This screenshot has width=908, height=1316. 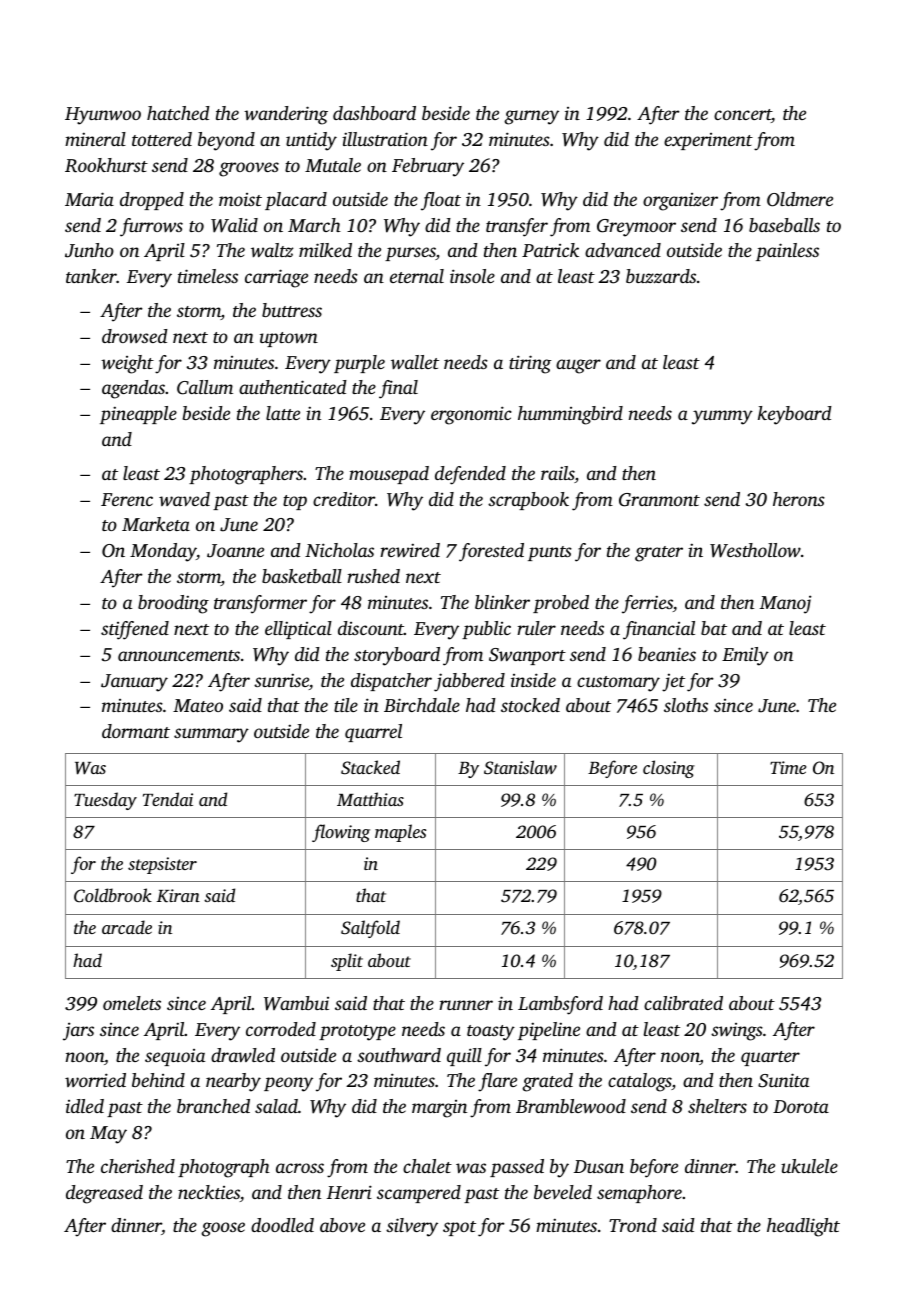 I want to click on goose, so click(x=223, y=1229).
